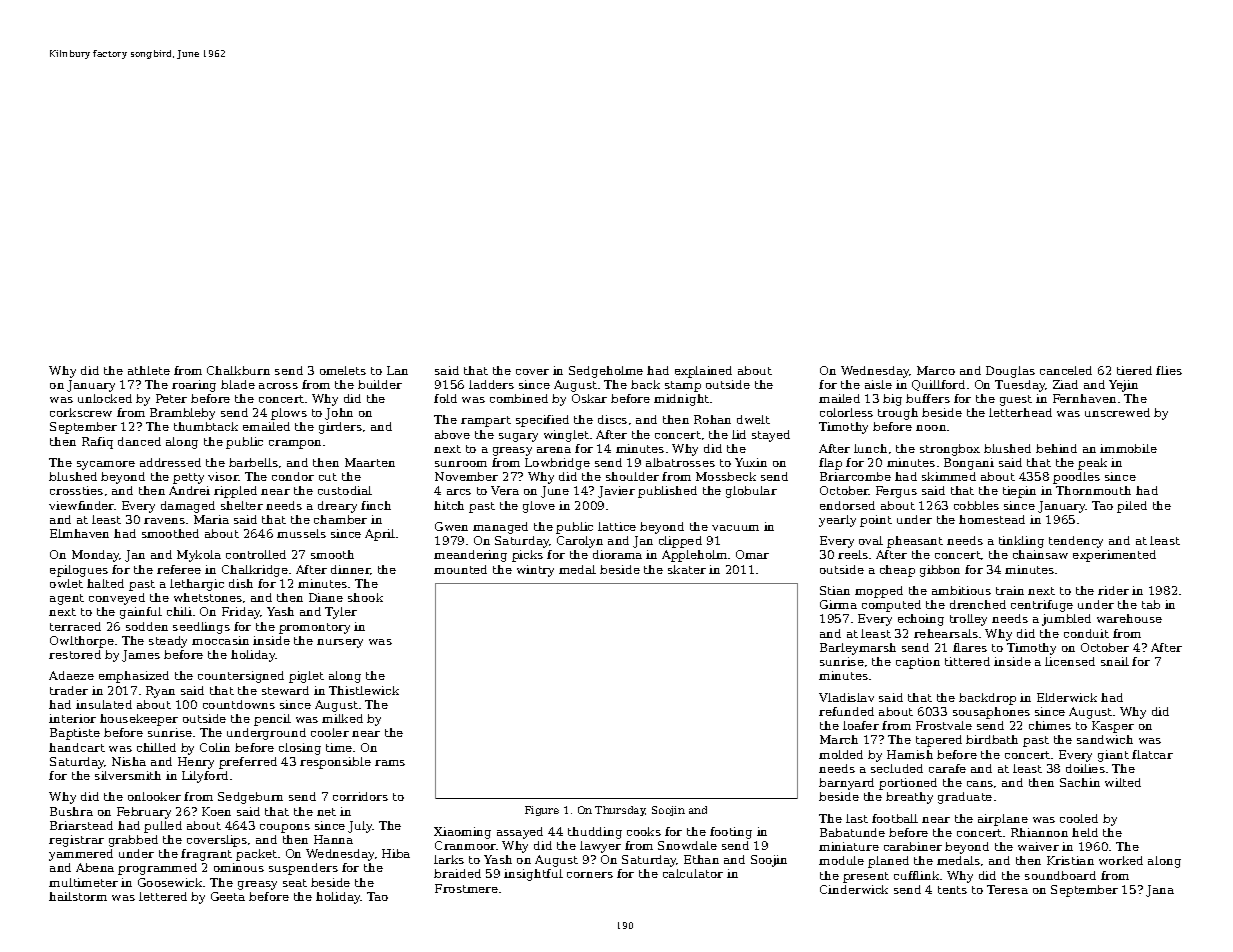  Describe the element at coordinates (75, 654) in the screenshot. I see `restored` at that location.
